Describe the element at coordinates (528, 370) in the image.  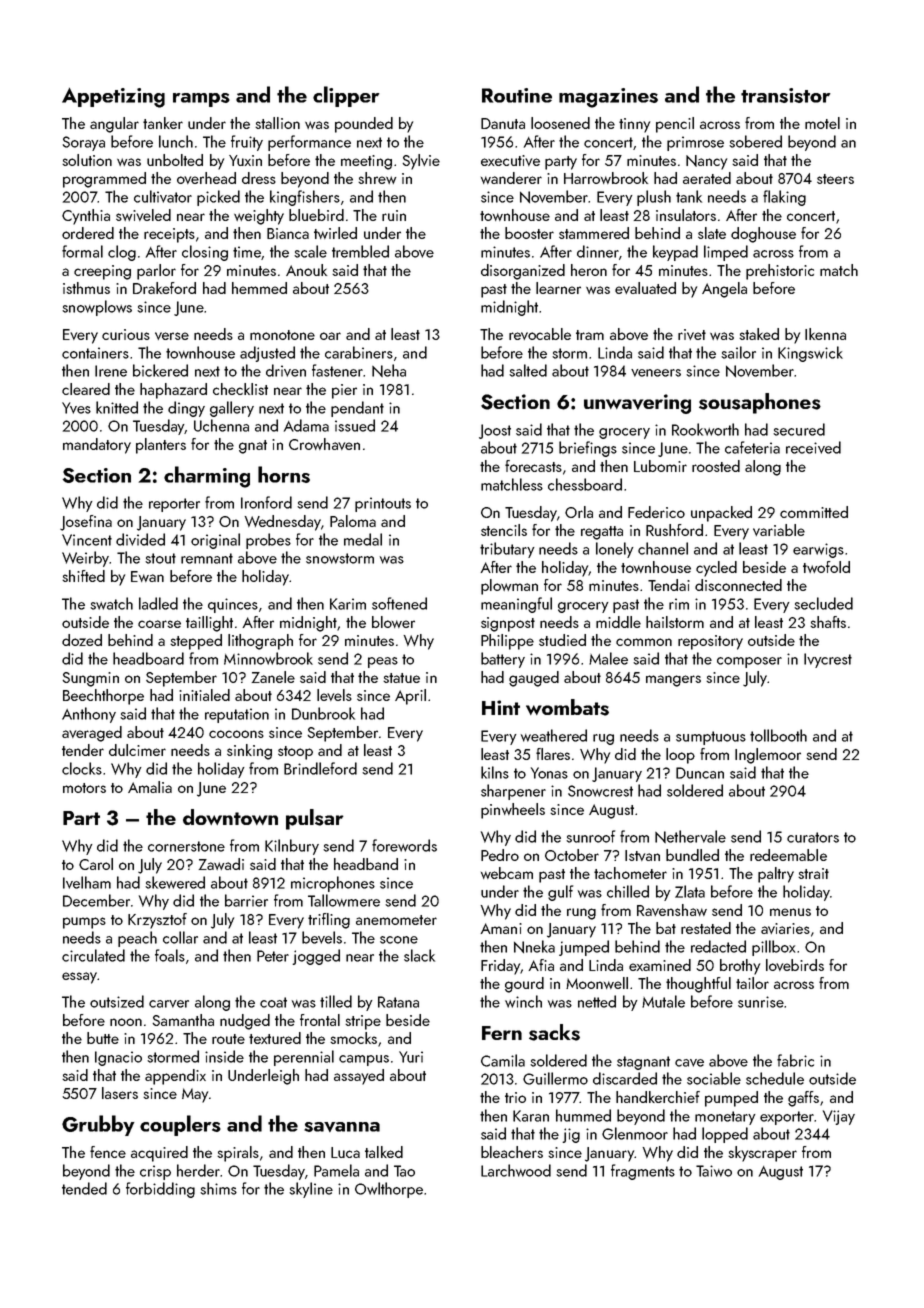
I see `salted` at that location.
